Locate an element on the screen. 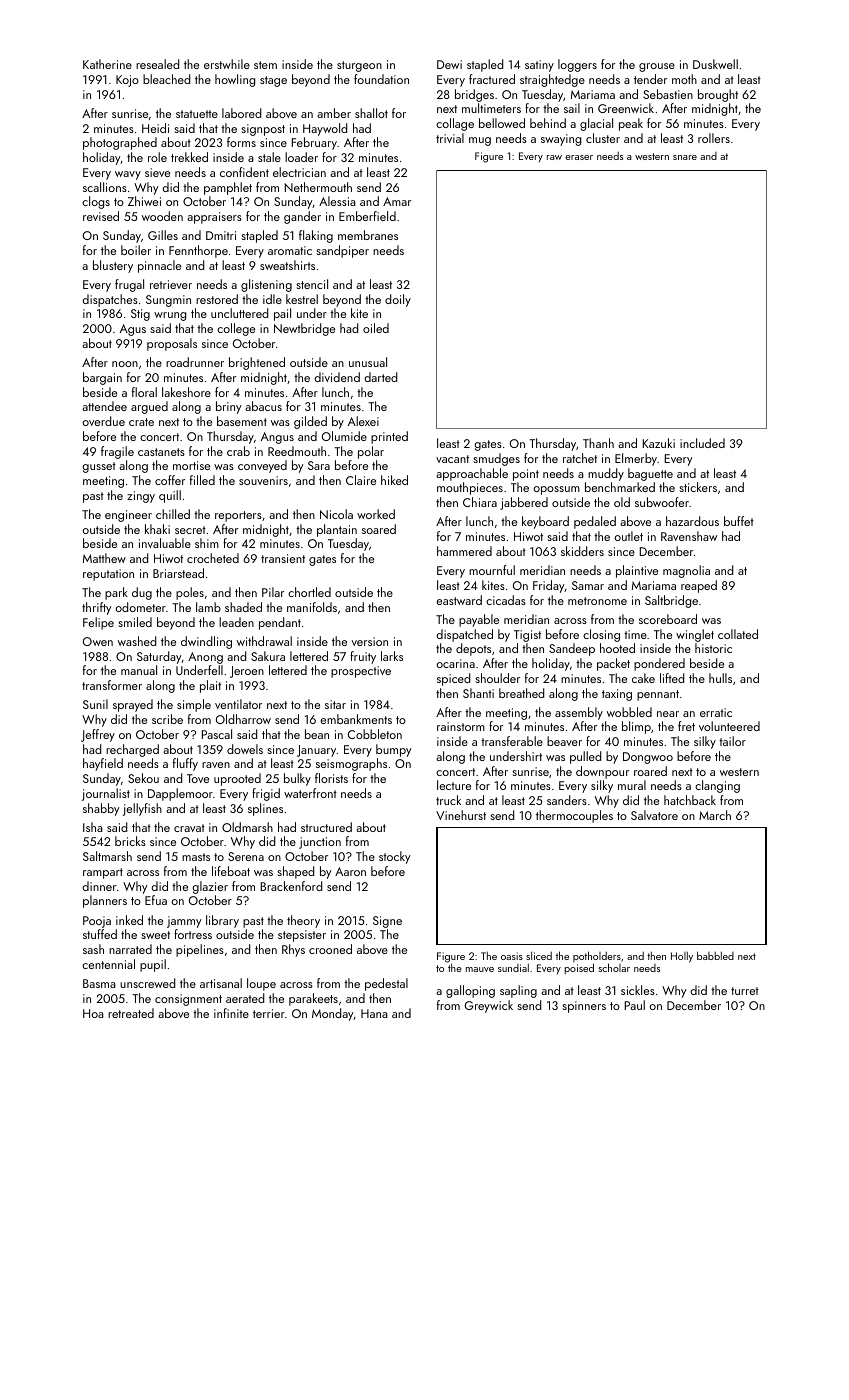 The image size is (849, 1400). eraser is located at coordinates (579, 157).
